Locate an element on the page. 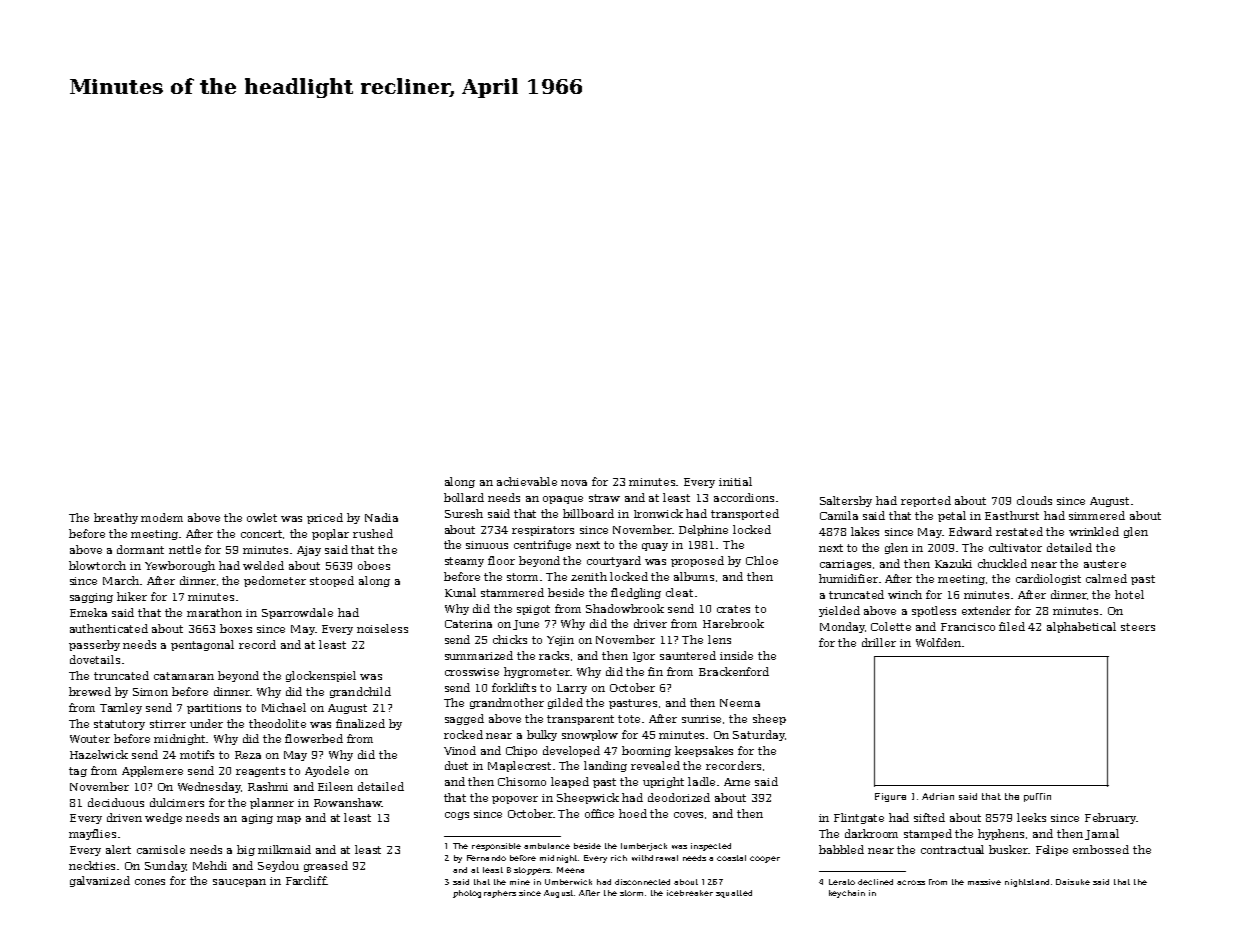  mayflies is located at coordinates (92, 834).
